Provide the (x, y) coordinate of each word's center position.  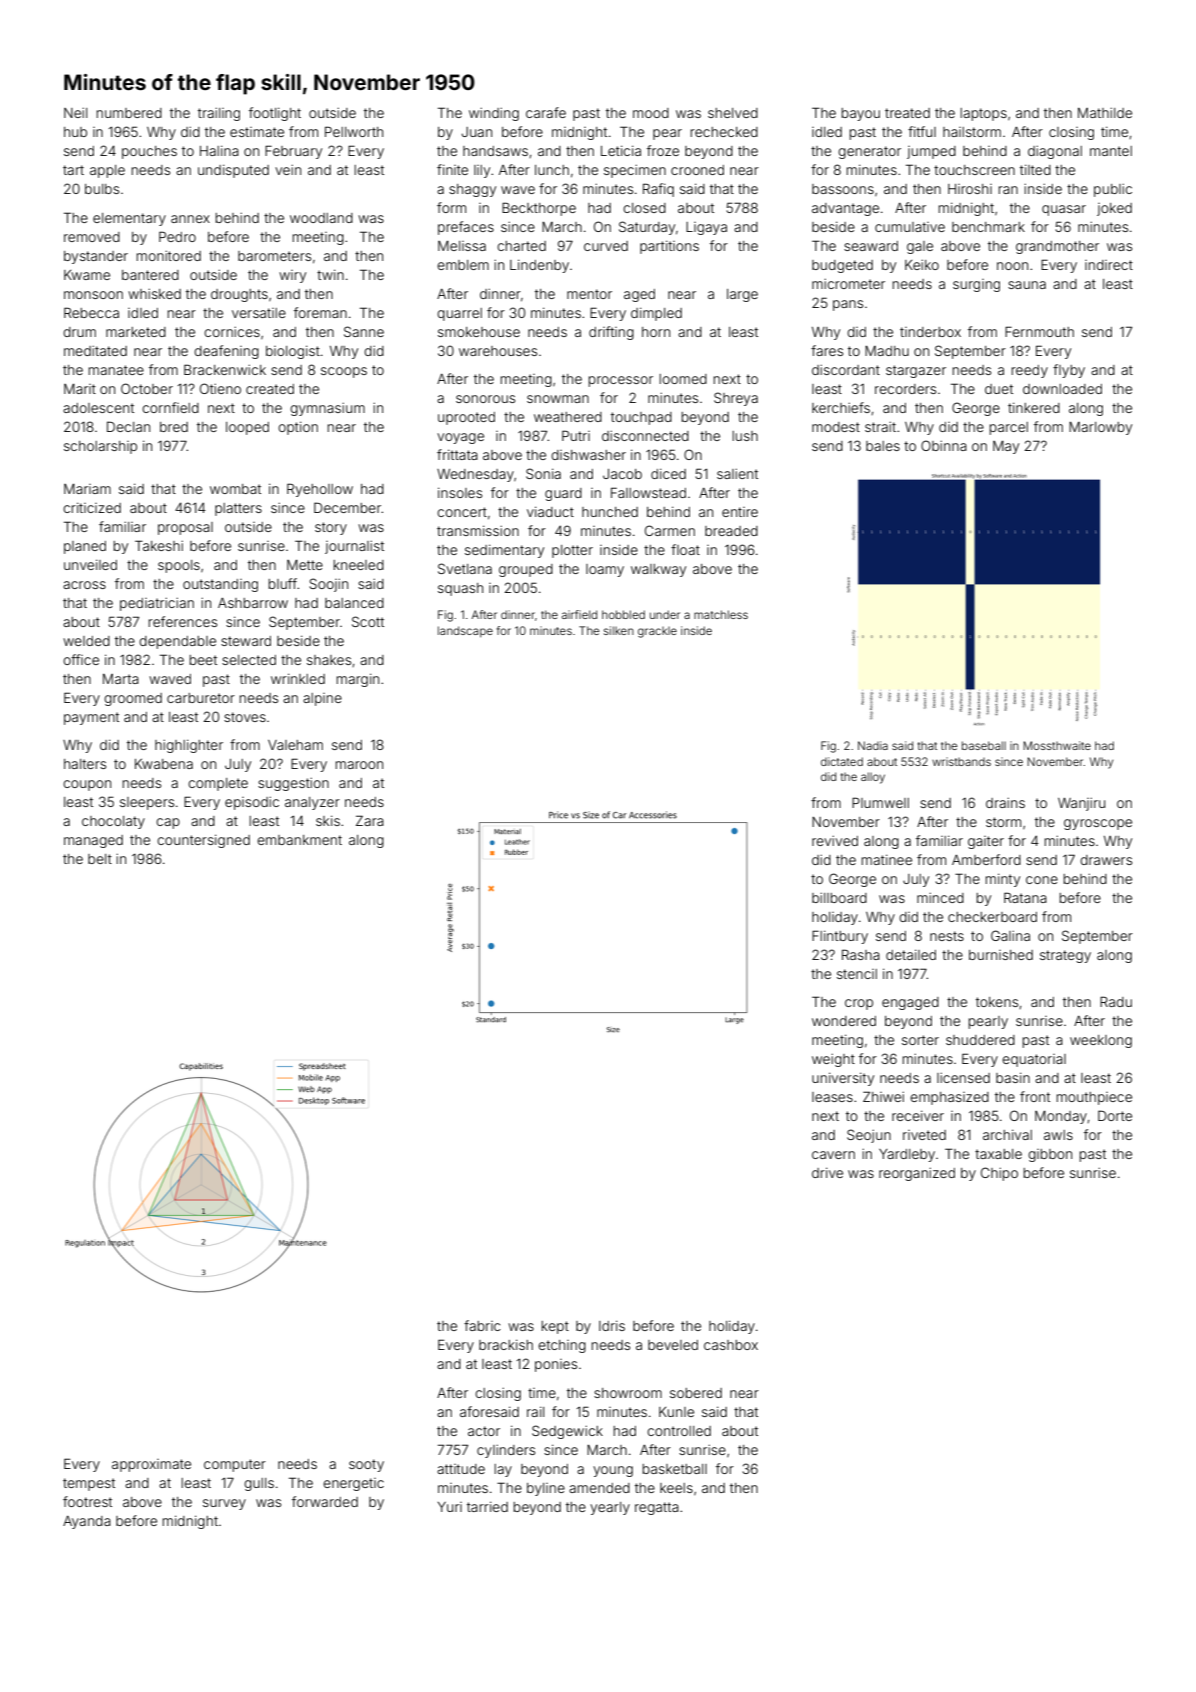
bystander (96, 257)
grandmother (1057, 247)
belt (100, 859)
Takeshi (159, 545)
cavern (833, 1155)
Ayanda (87, 1522)
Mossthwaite (1057, 745)
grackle (657, 632)
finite (452, 169)
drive (827, 1172)
